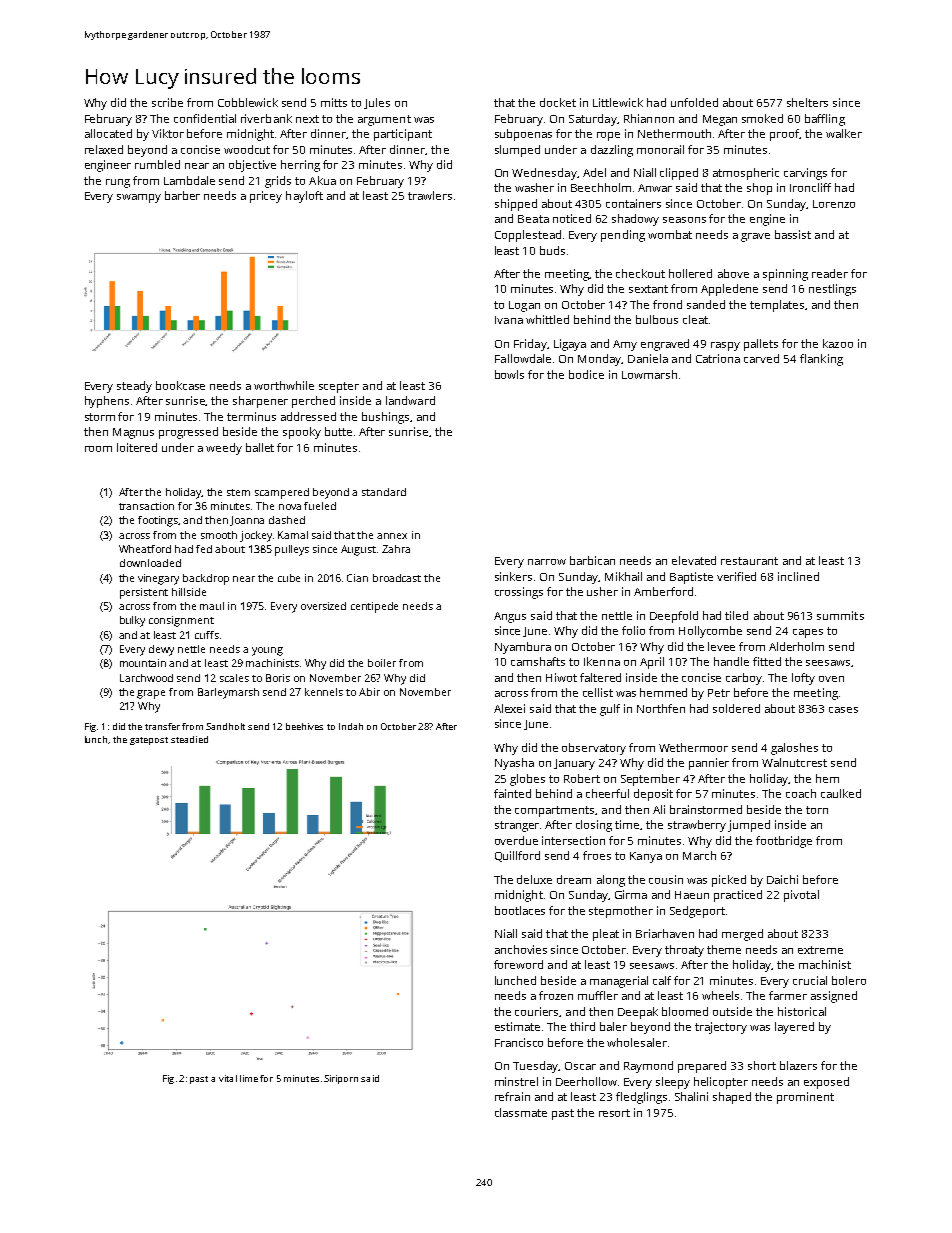 This screenshot has height=1233, width=952. What do you see at coordinates (228, 1078) in the screenshot?
I see `vital` at bounding box center [228, 1078].
